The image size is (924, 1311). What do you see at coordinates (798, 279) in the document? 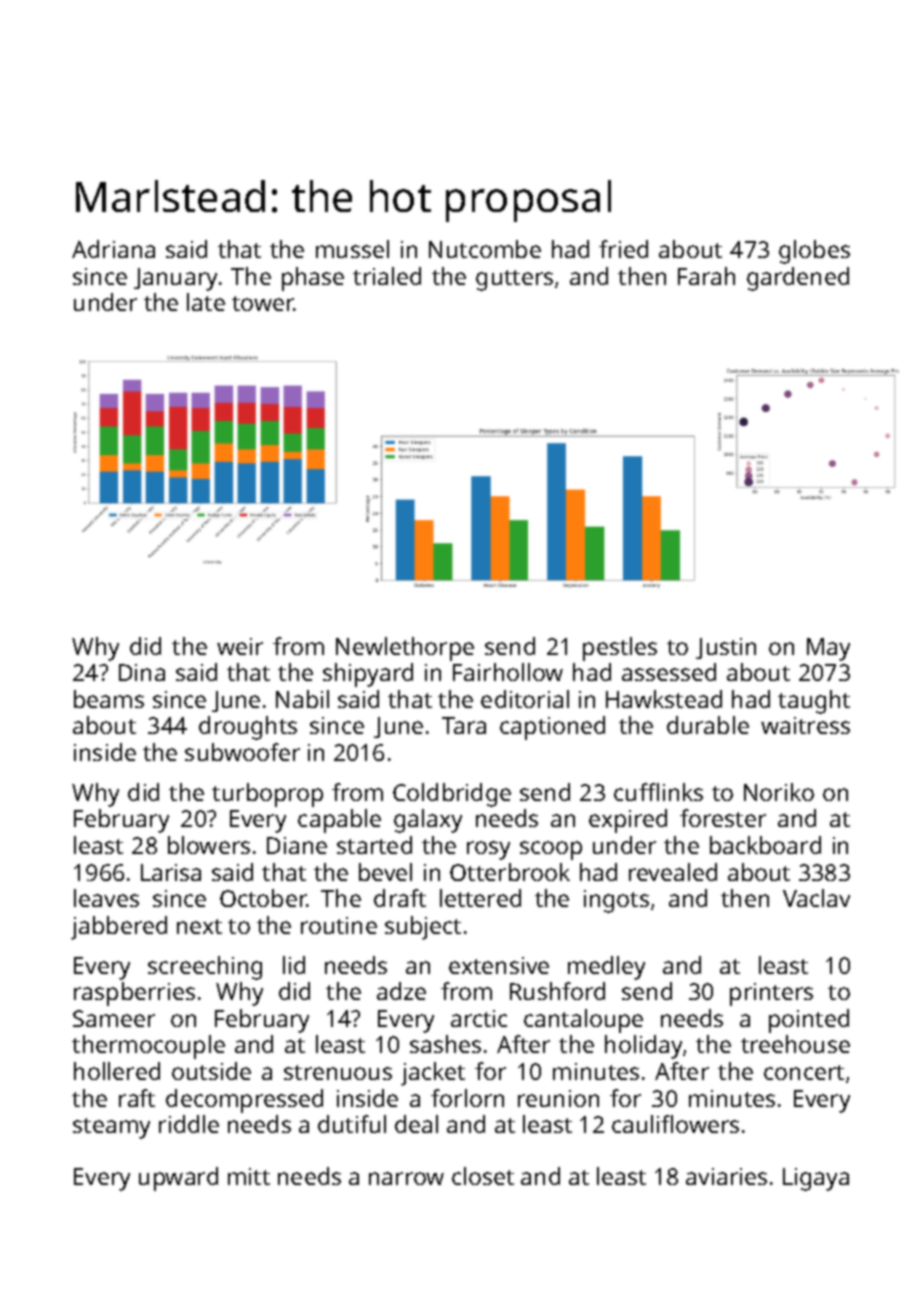
I see `gardened` at bounding box center [798, 279].
